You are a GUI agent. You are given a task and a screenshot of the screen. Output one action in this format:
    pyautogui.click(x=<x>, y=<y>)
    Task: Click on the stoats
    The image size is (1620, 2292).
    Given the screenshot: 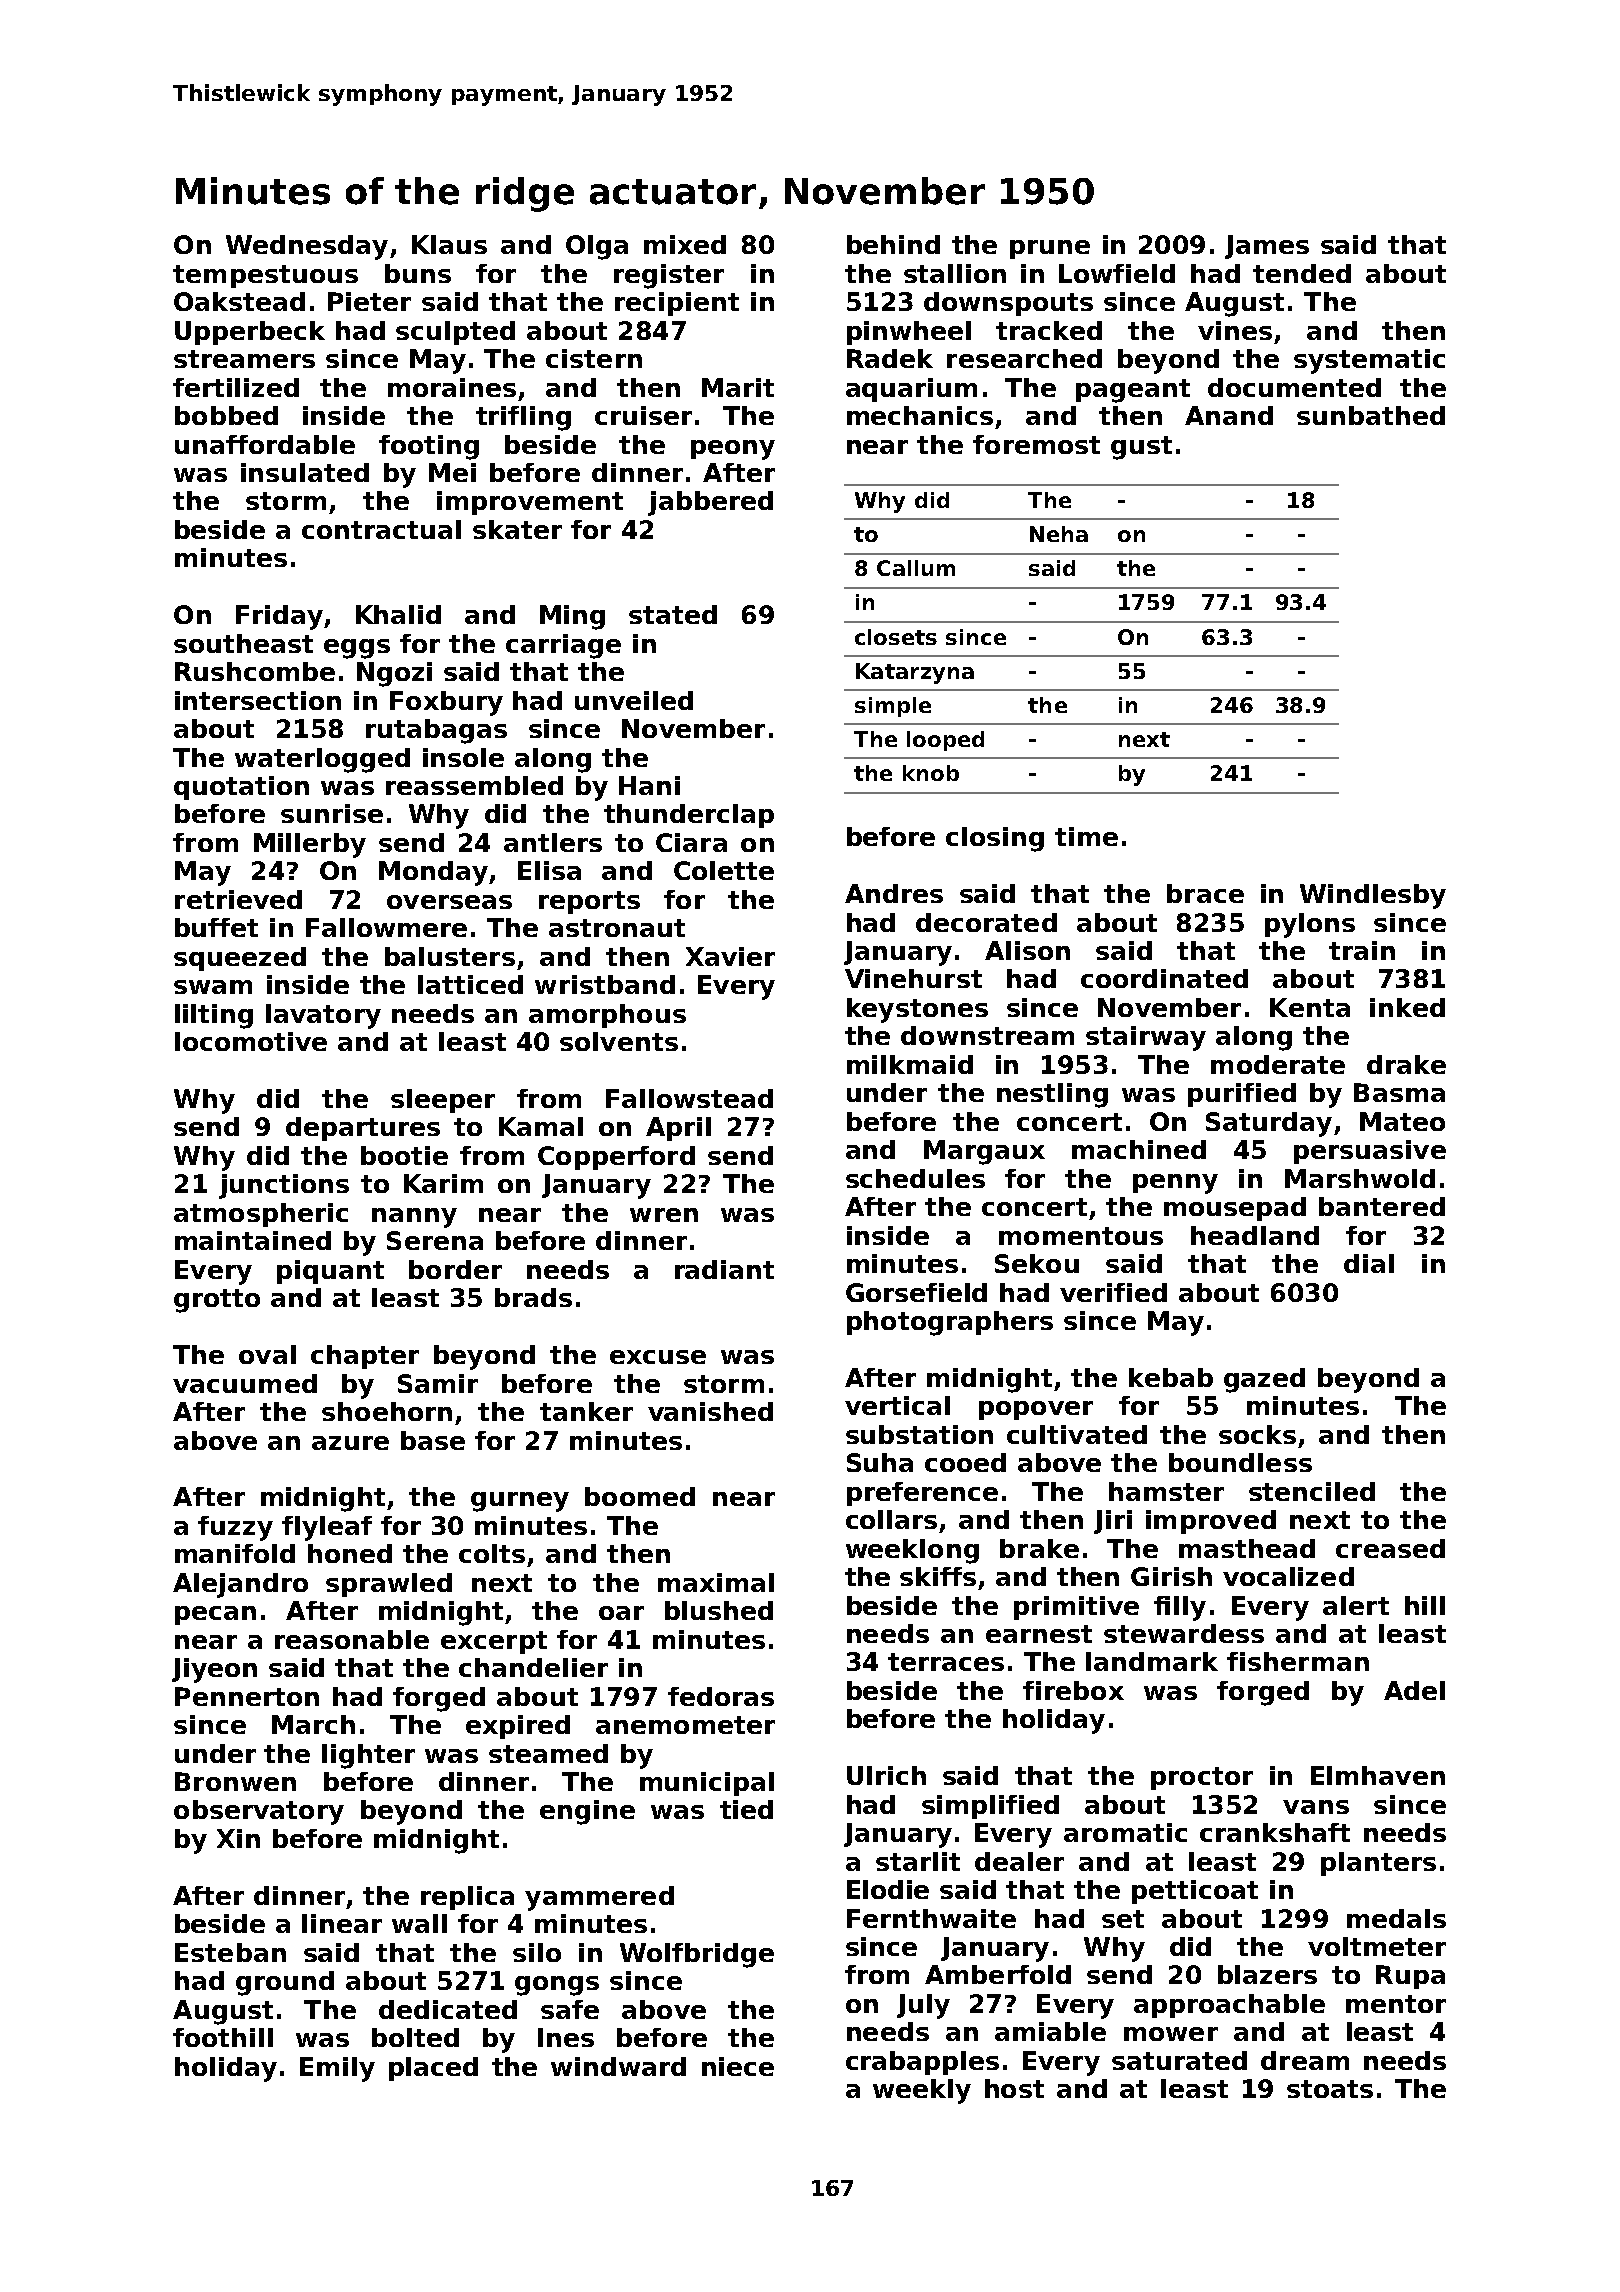 What is the action you would take?
    pyautogui.click(x=1330, y=2089)
